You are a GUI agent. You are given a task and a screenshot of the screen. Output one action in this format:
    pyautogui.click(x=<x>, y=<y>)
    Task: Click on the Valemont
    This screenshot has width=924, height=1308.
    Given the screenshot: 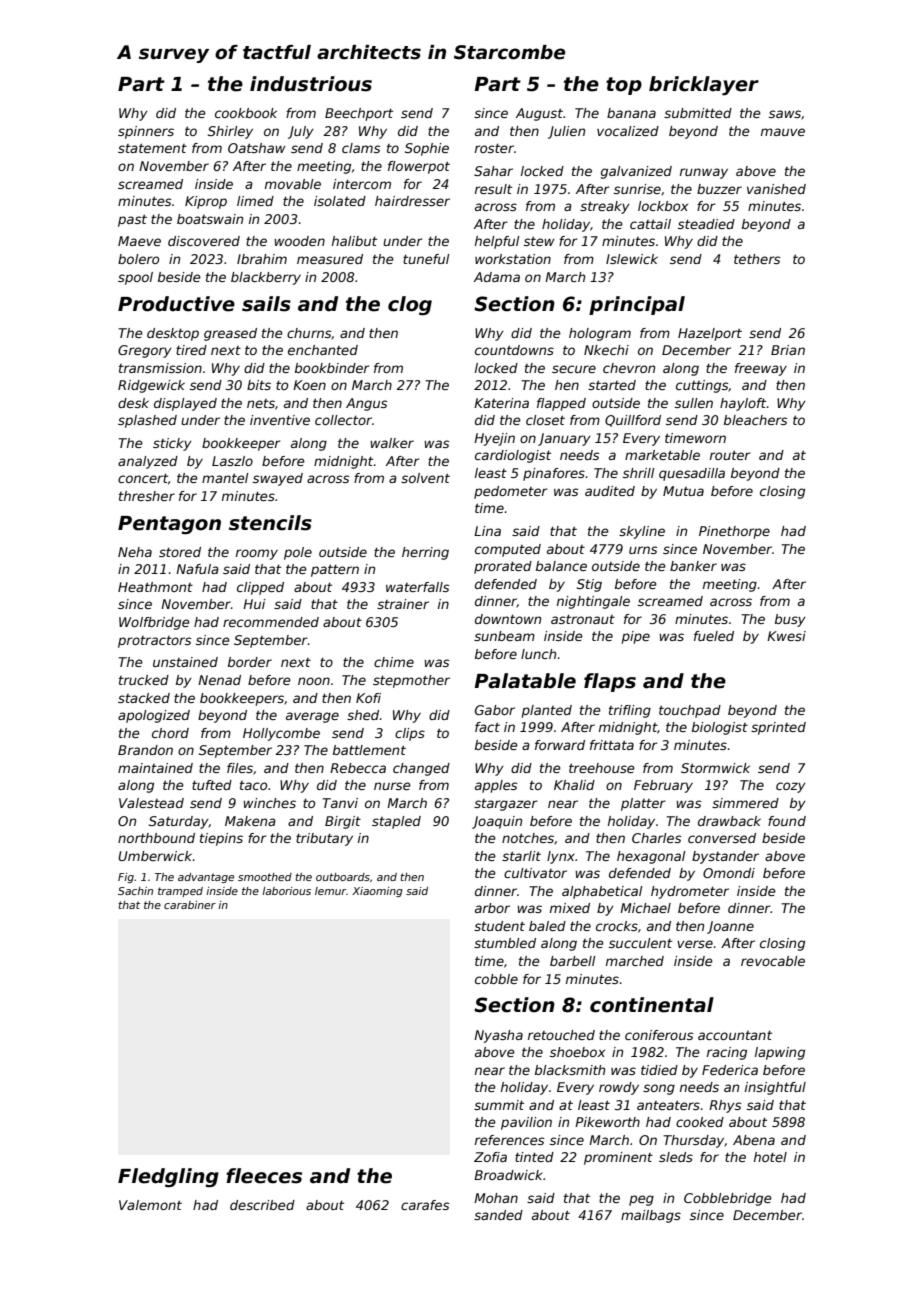 What is the action you would take?
    pyautogui.click(x=150, y=1205)
